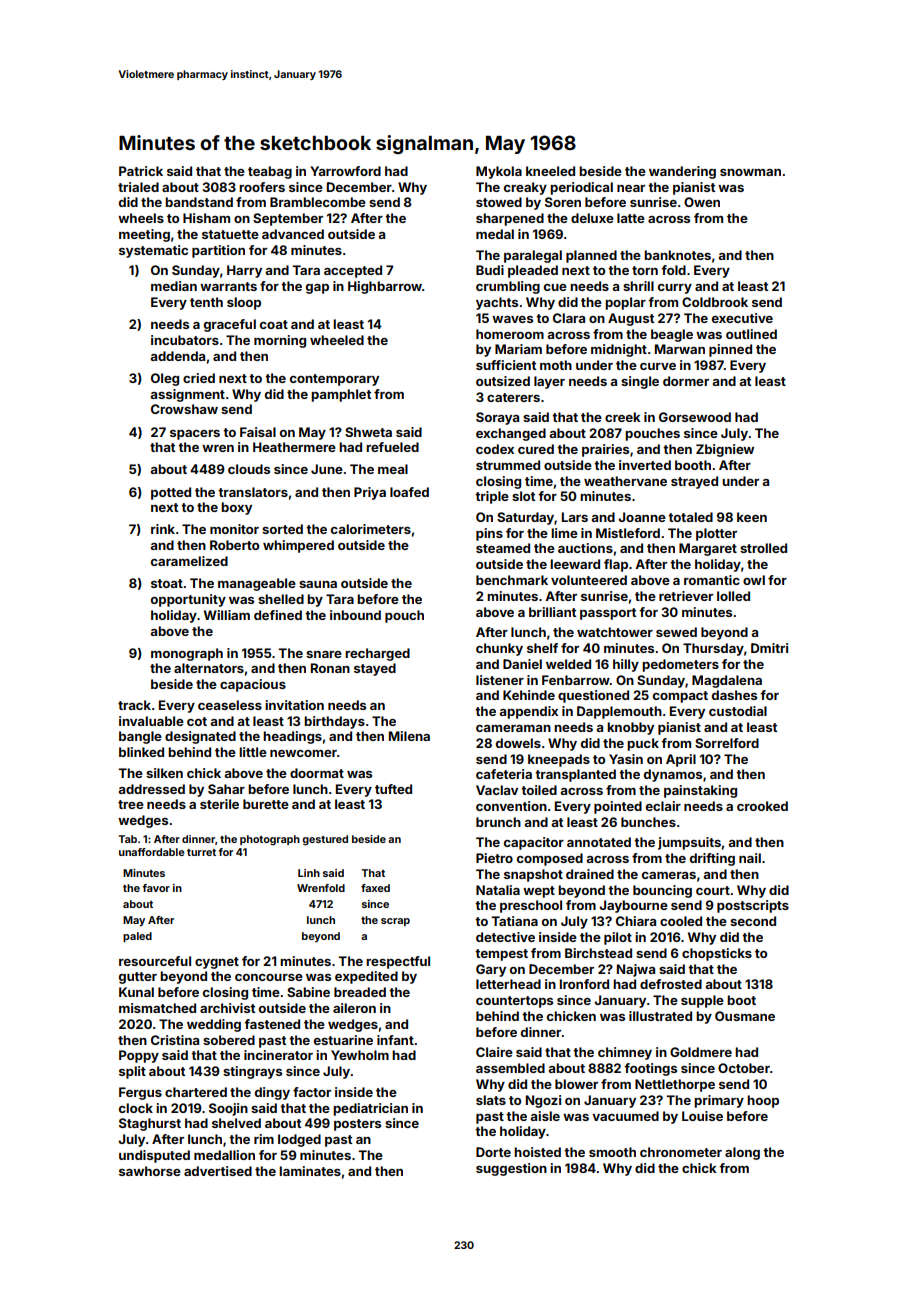 The width and height of the document is (908, 1316). What do you see at coordinates (491, 1100) in the document?
I see `slats` at bounding box center [491, 1100].
